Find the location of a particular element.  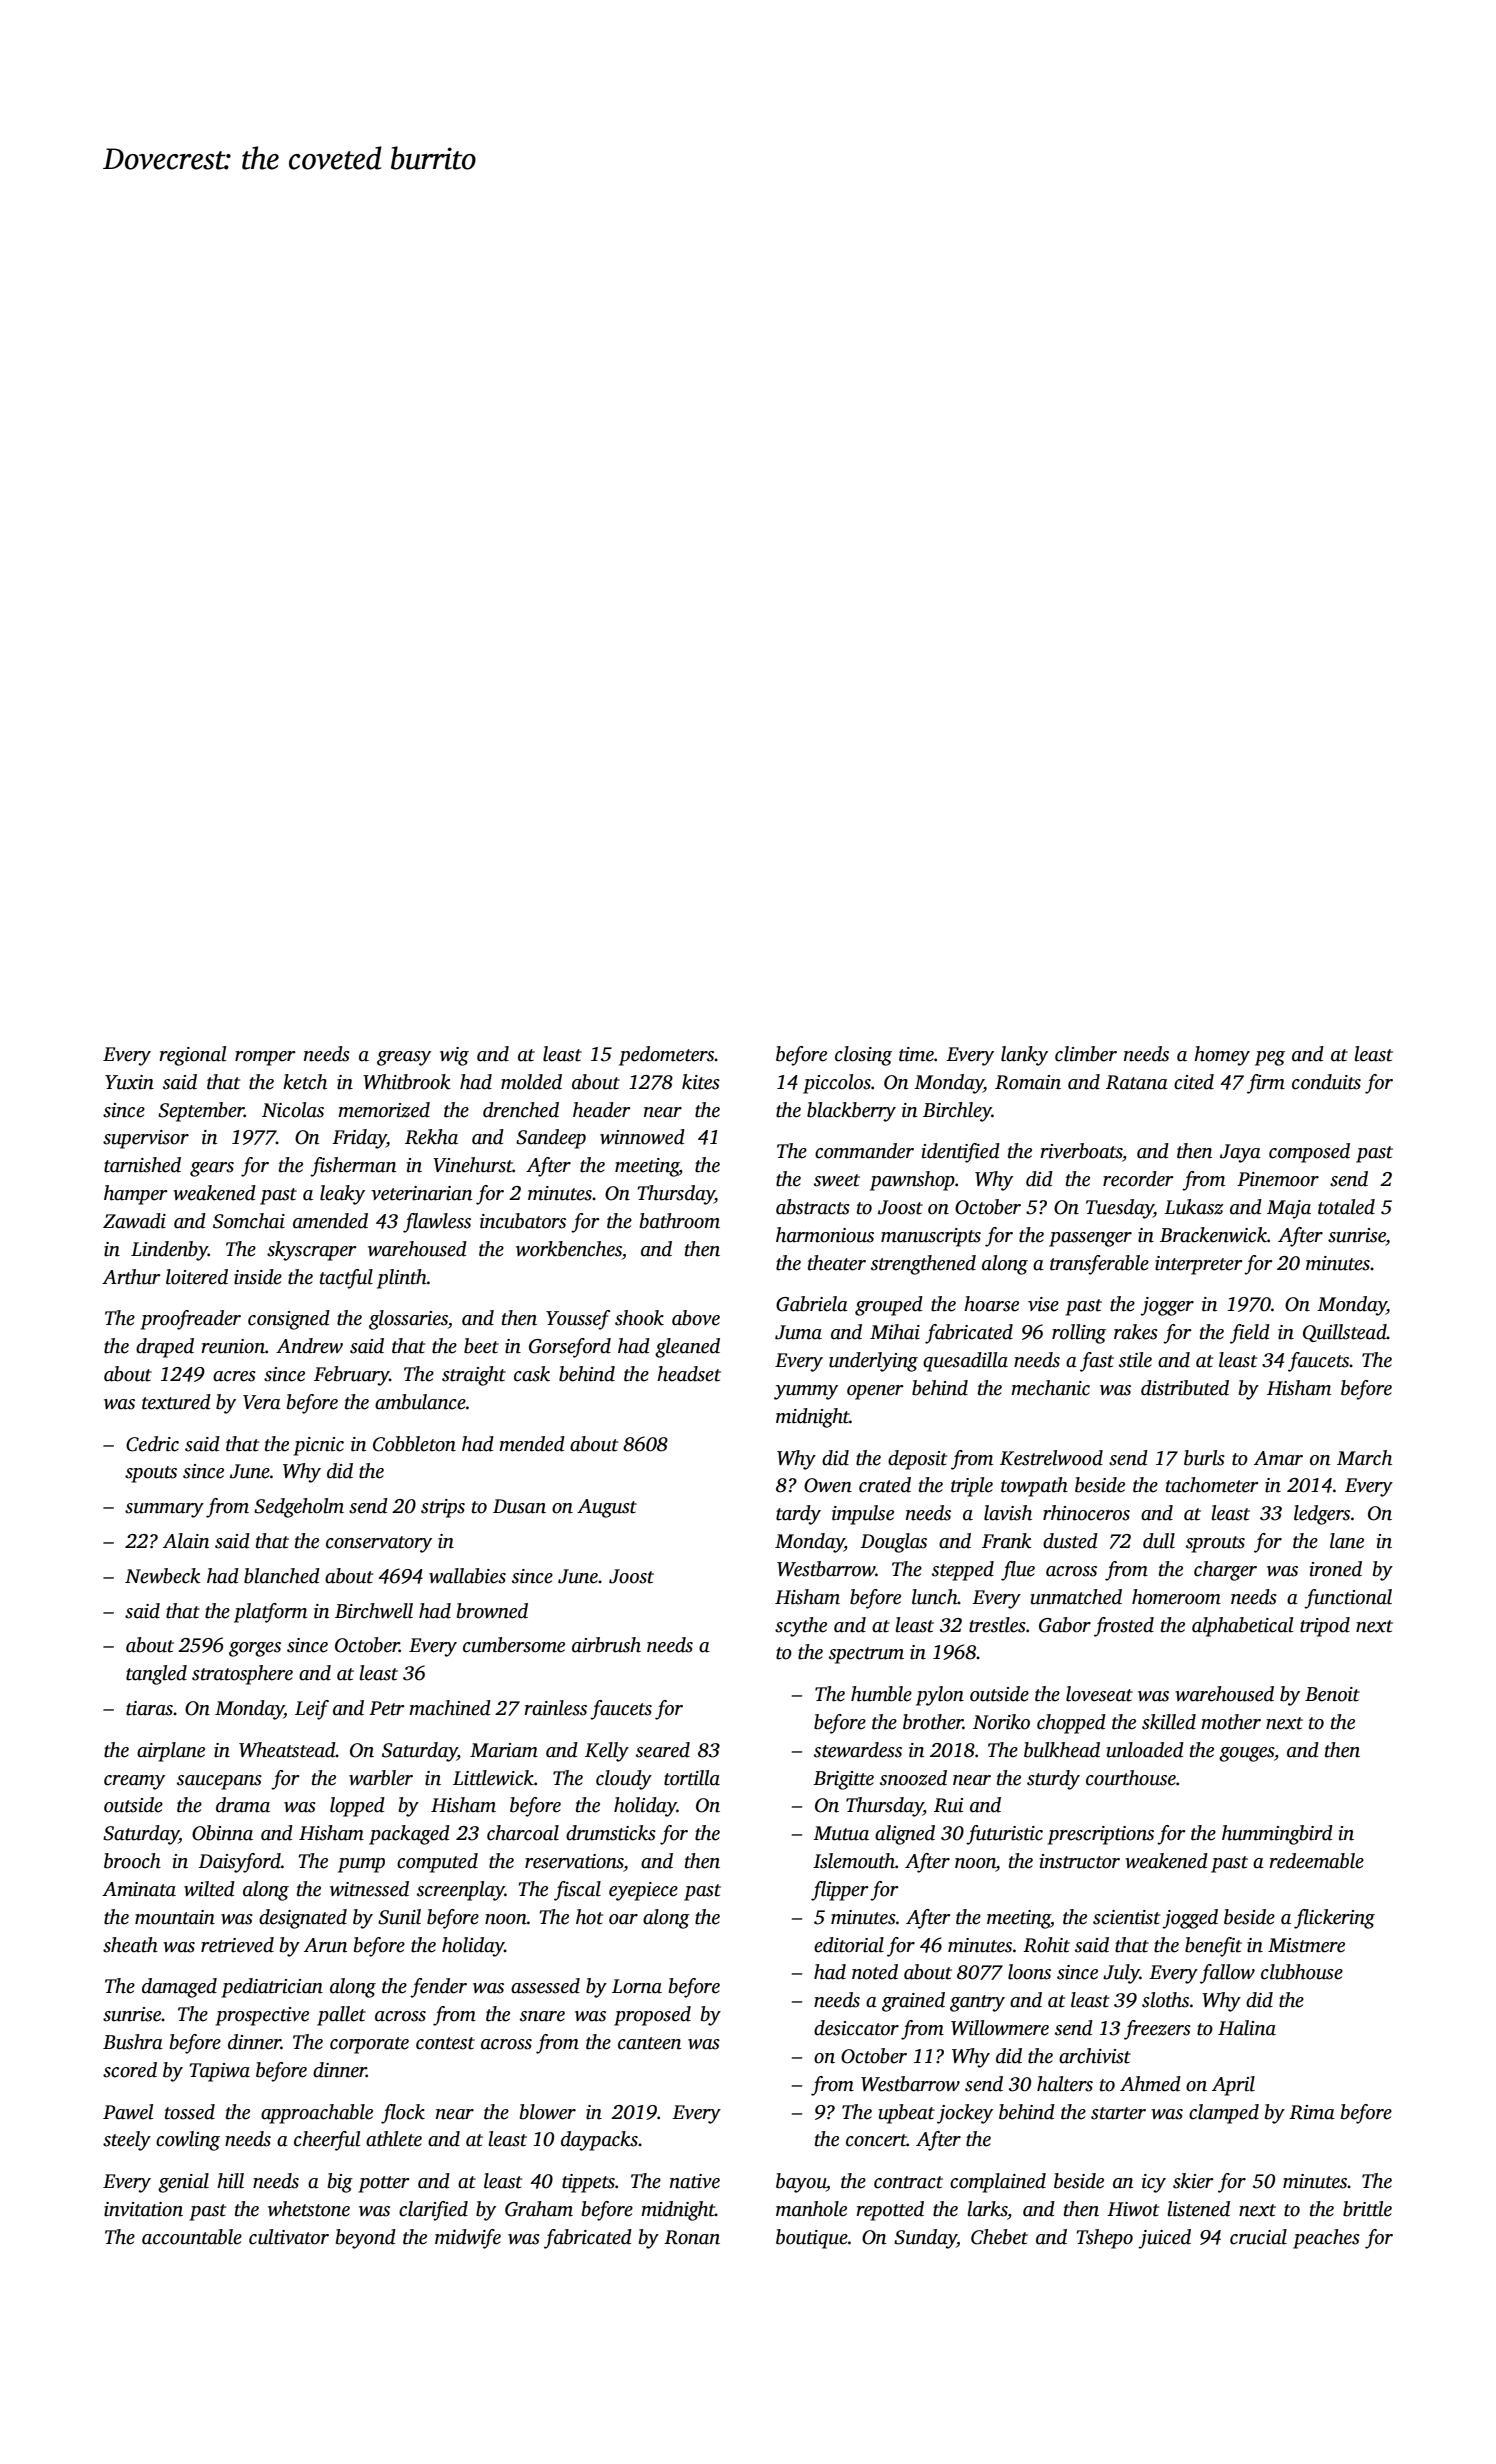

skyscraper is located at coordinates (312, 1251).
